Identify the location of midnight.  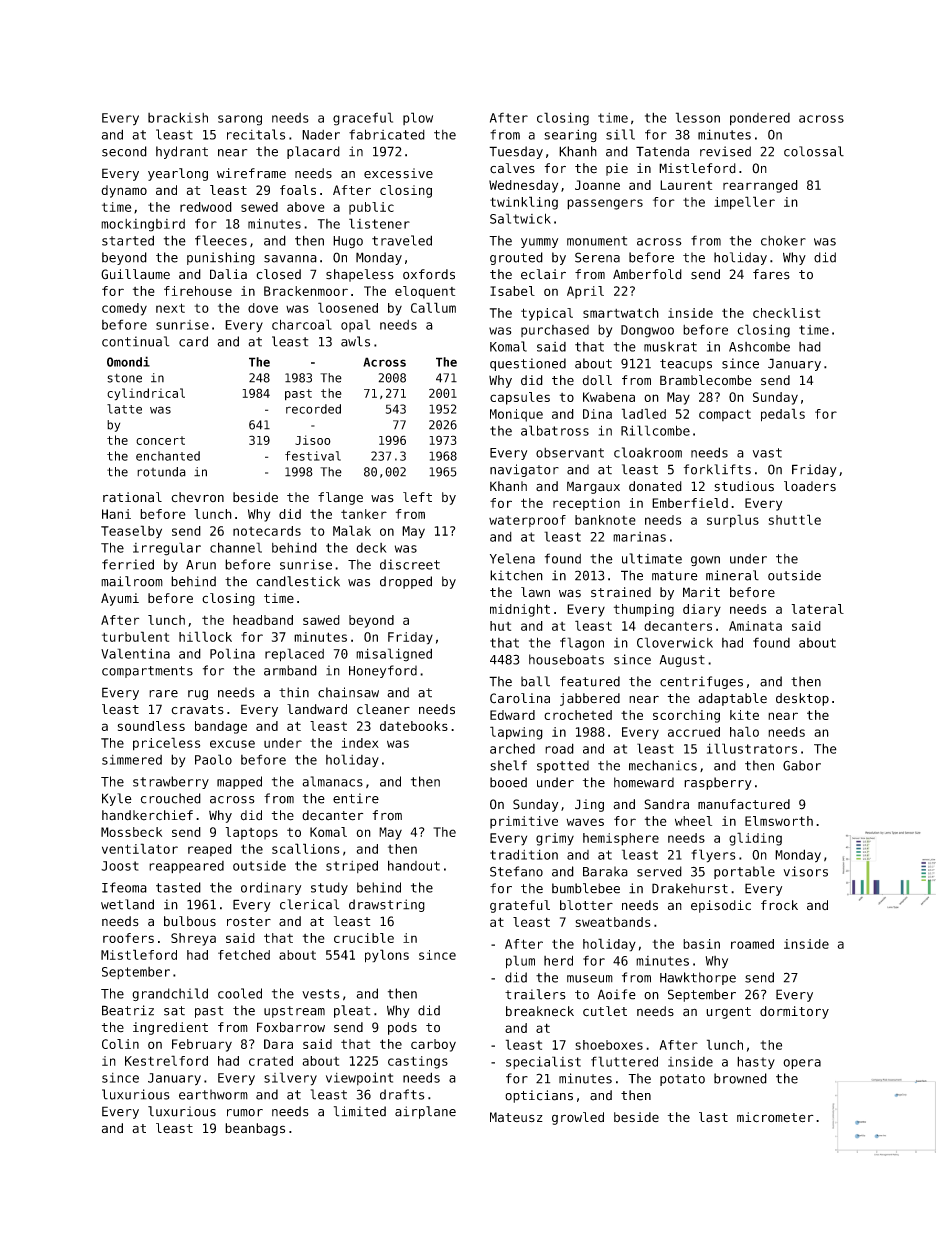
(520, 610).
